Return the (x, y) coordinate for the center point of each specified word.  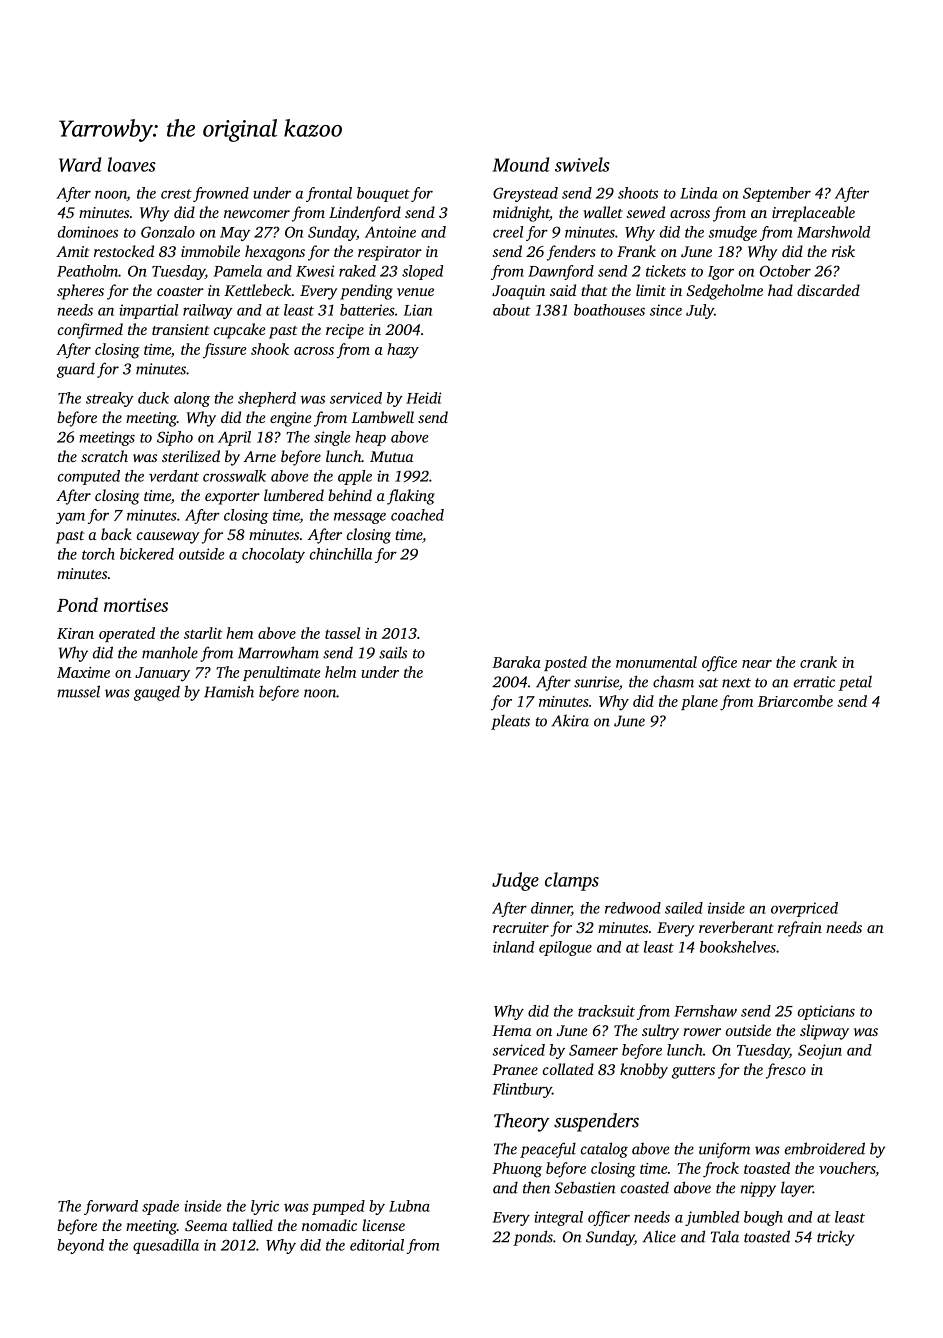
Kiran (75, 633)
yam (70, 518)
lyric (265, 1207)
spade (160, 1207)
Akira (570, 721)
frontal (329, 194)
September (777, 194)
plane (699, 702)
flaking (411, 497)
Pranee (515, 1069)
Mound (520, 164)
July (700, 311)
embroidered (825, 1148)
